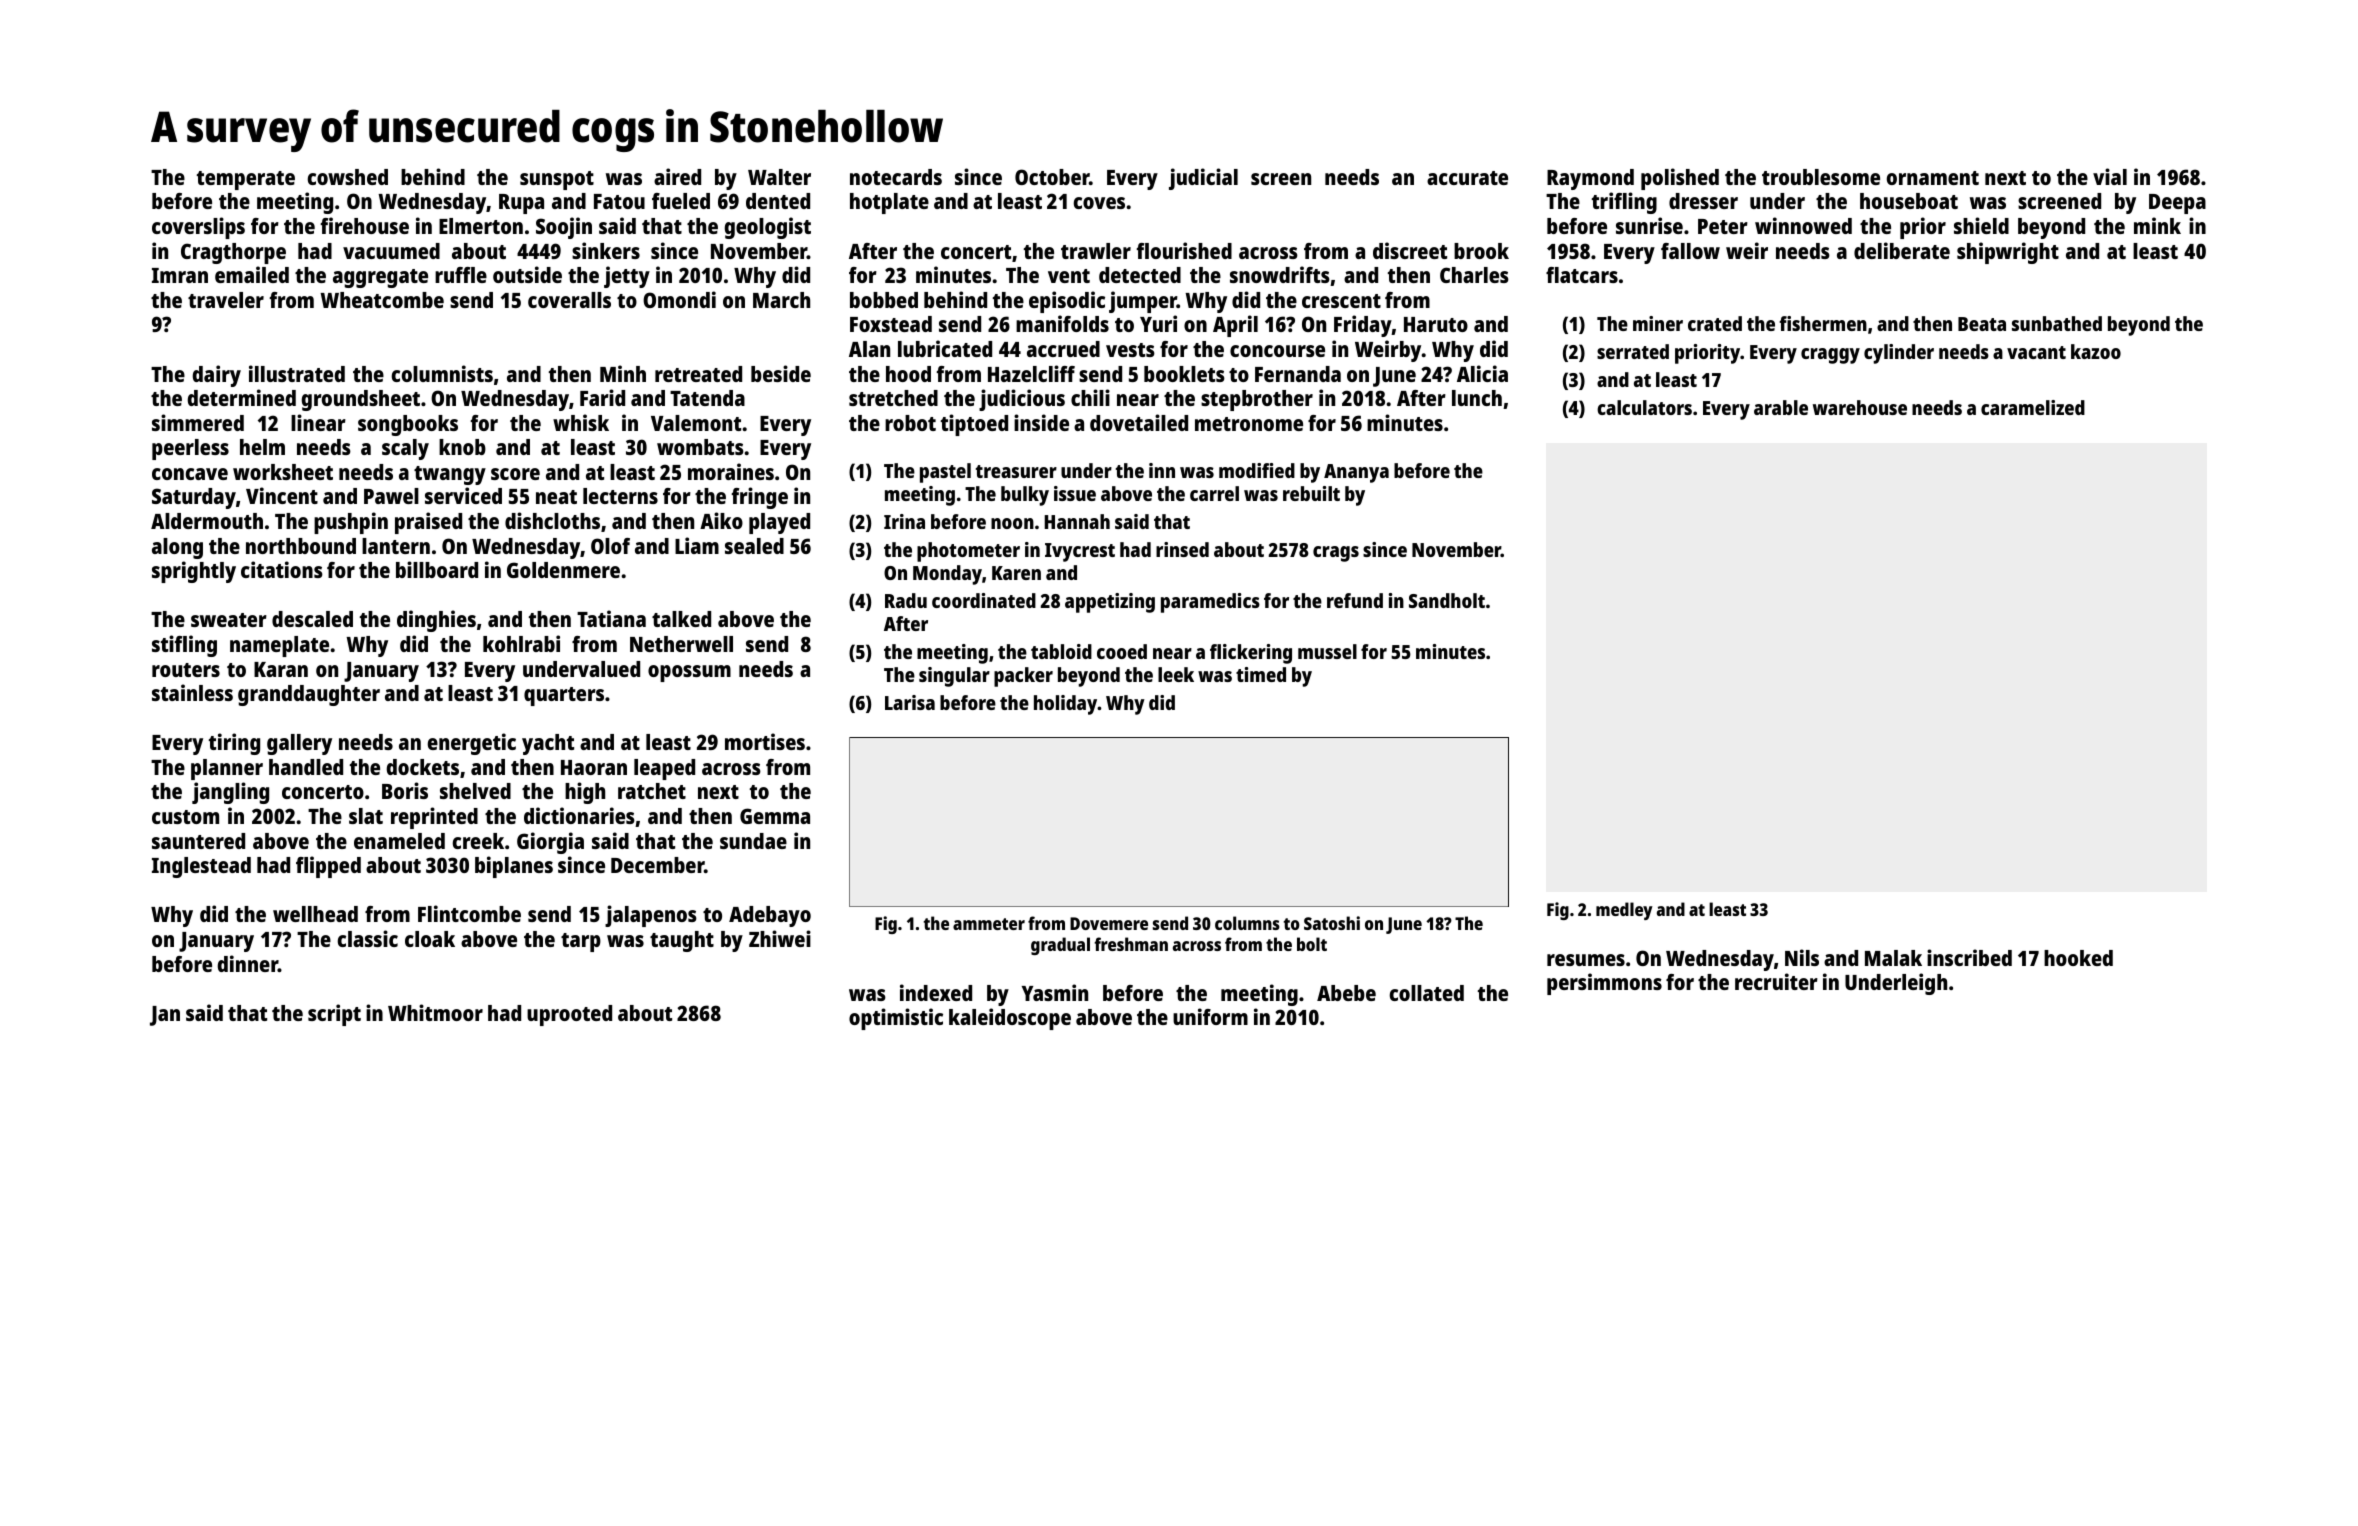 The height and width of the screenshot is (1526, 2358). I want to click on caramelized, so click(2033, 407).
